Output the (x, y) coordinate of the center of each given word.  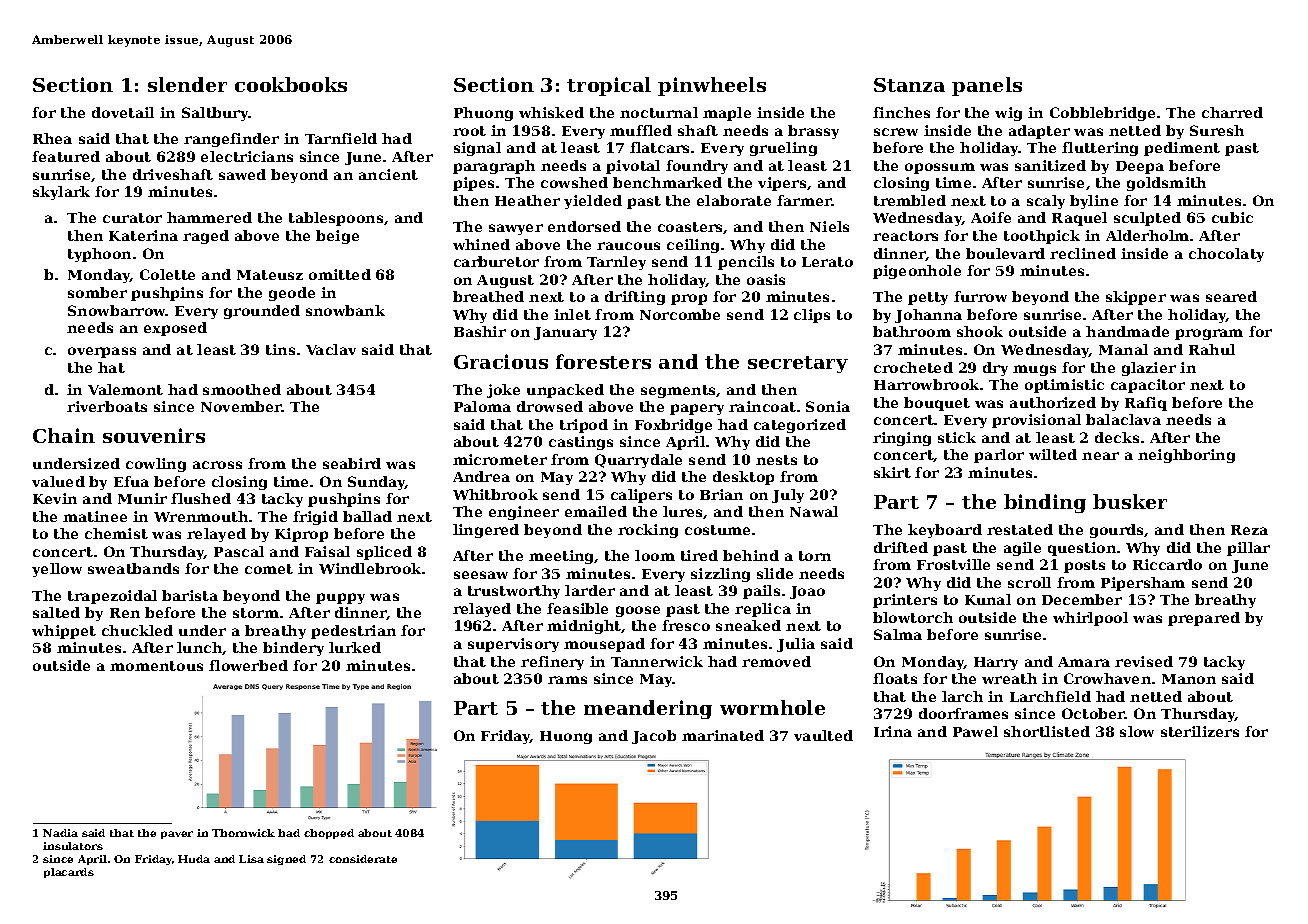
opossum (940, 168)
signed (286, 860)
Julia (796, 645)
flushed (201, 498)
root (469, 131)
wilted (1053, 454)
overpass (102, 352)
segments (678, 391)
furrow (980, 296)
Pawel (975, 731)
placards (69, 873)
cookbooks (291, 84)
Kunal (988, 599)
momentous (156, 666)
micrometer (500, 459)
